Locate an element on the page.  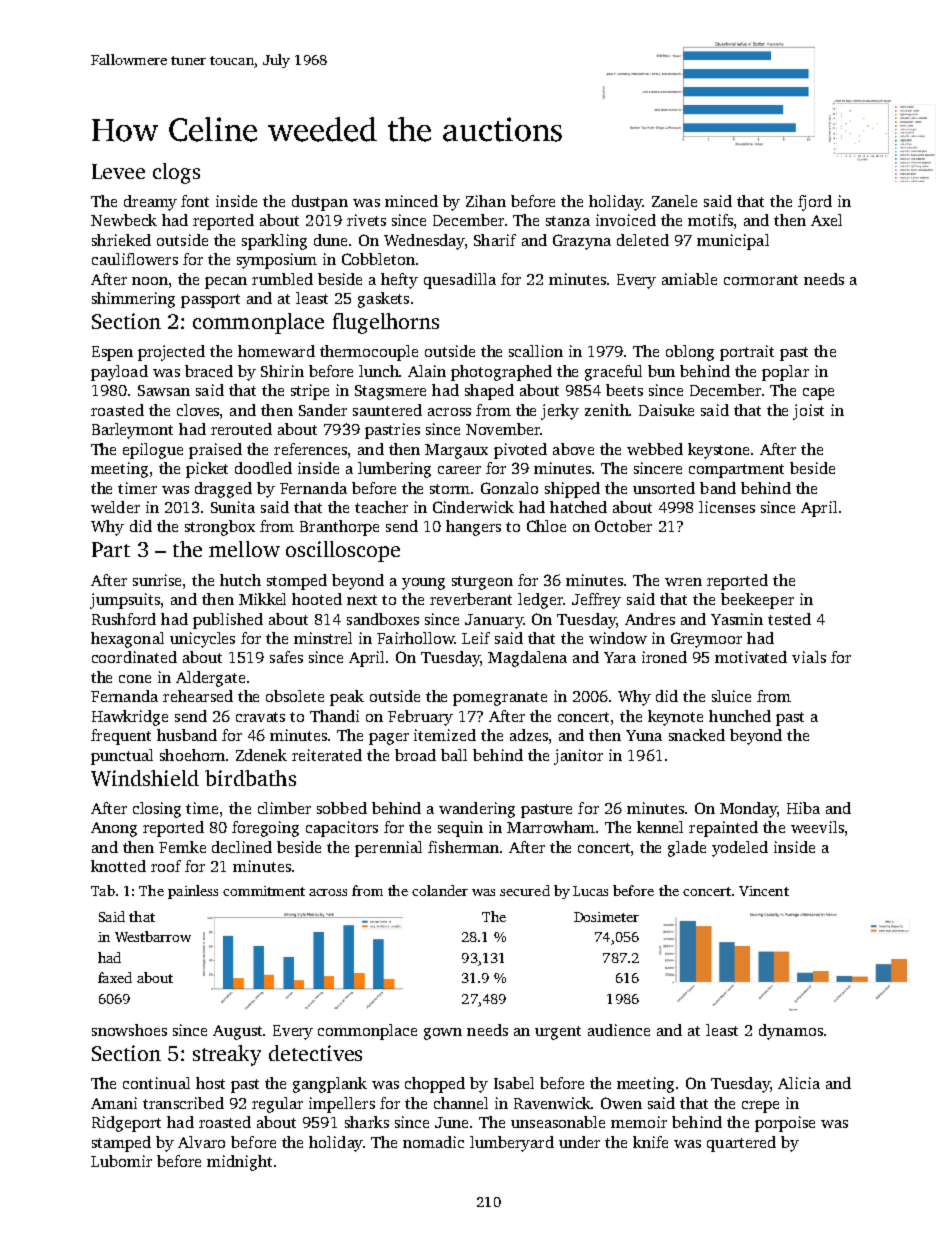
lumberyard is located at coordinates (512, 1144).
